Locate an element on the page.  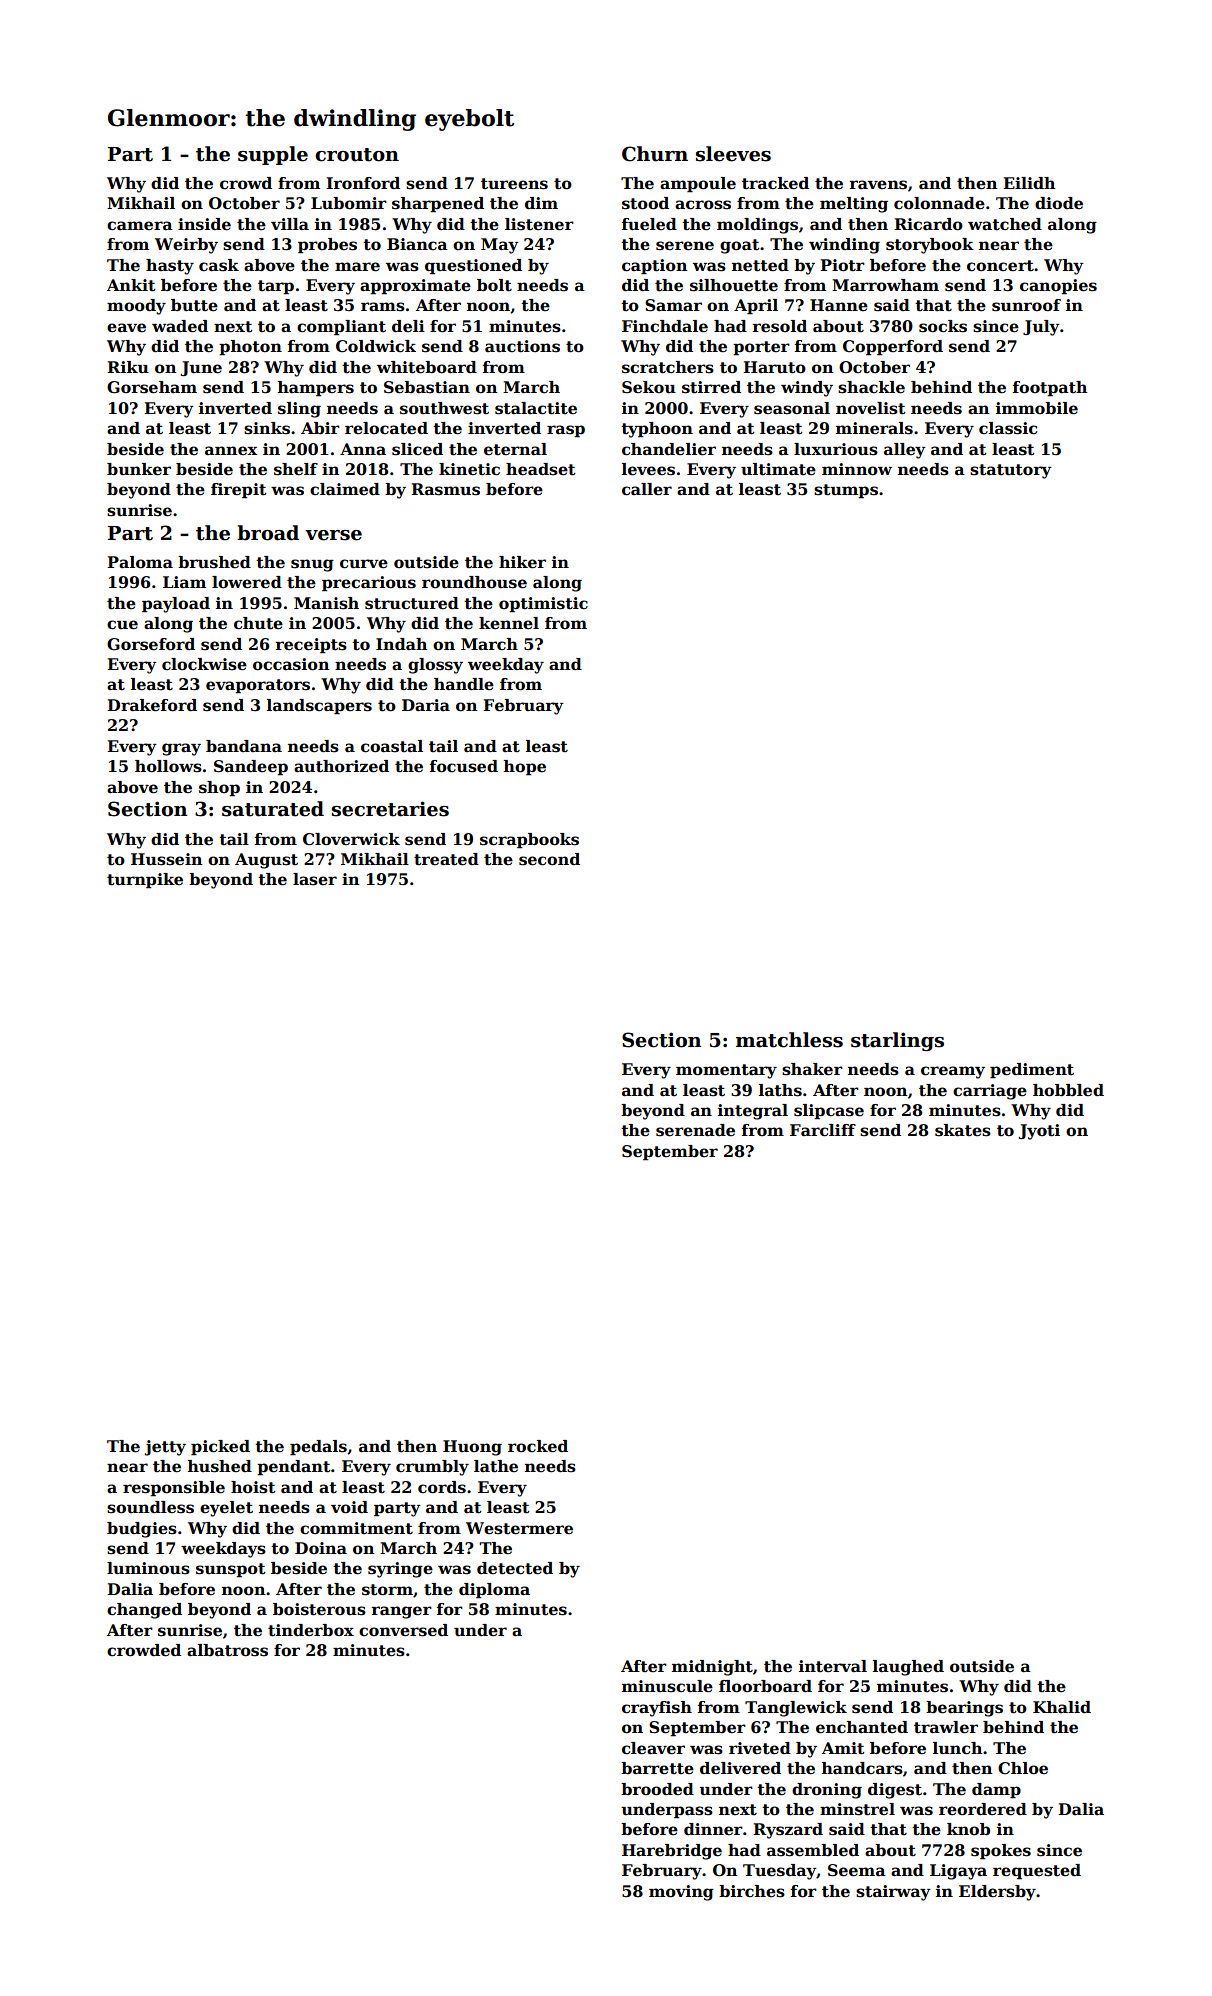
fueled is located at coordinates (649, 224).
